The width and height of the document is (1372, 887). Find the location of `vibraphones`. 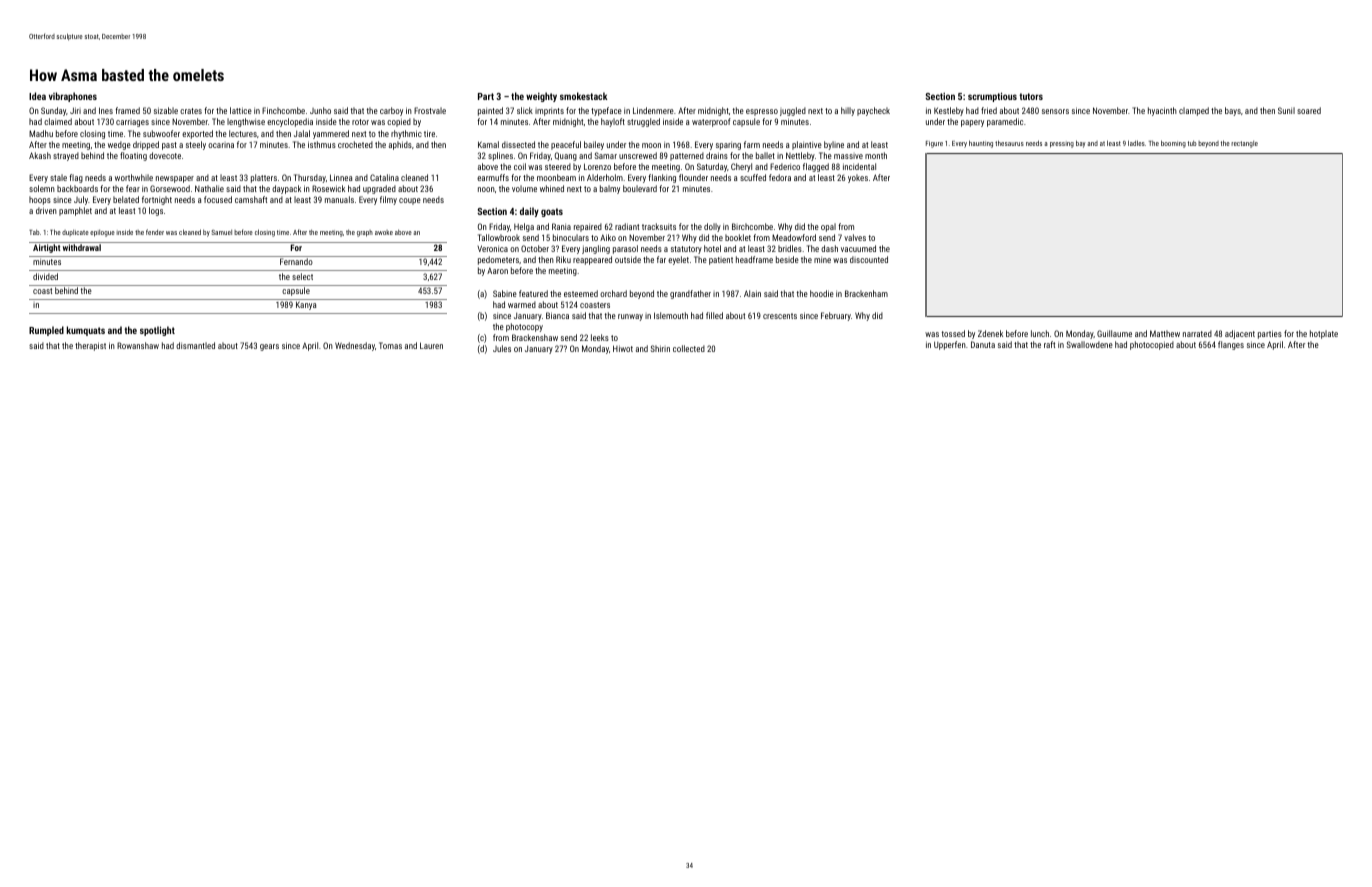

vibraphones is located at coordinates (73, 97).
